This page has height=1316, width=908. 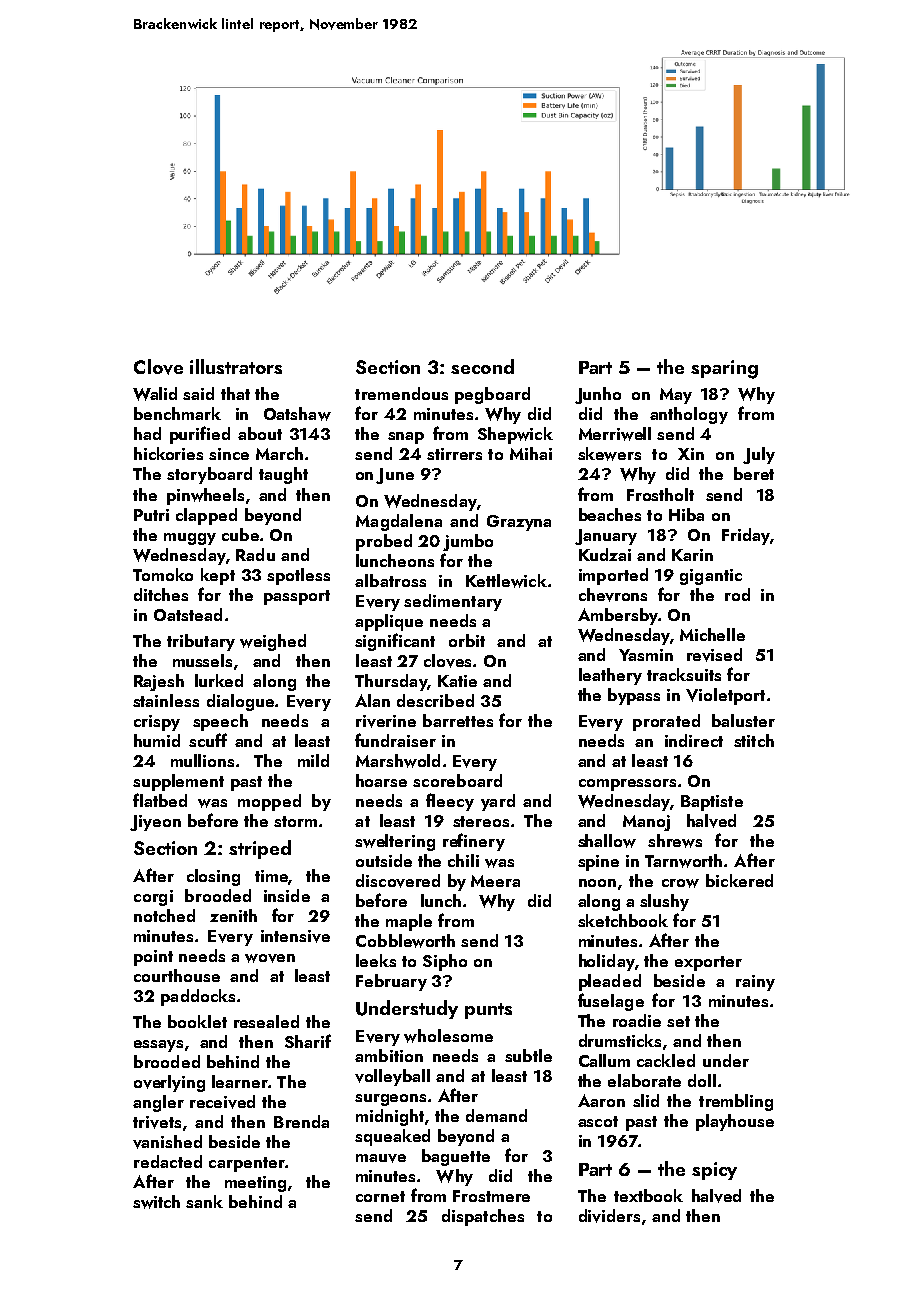 What do you see at coordinates (482, 366) in the page?
I see `second` at bounding box center [482, 366].
